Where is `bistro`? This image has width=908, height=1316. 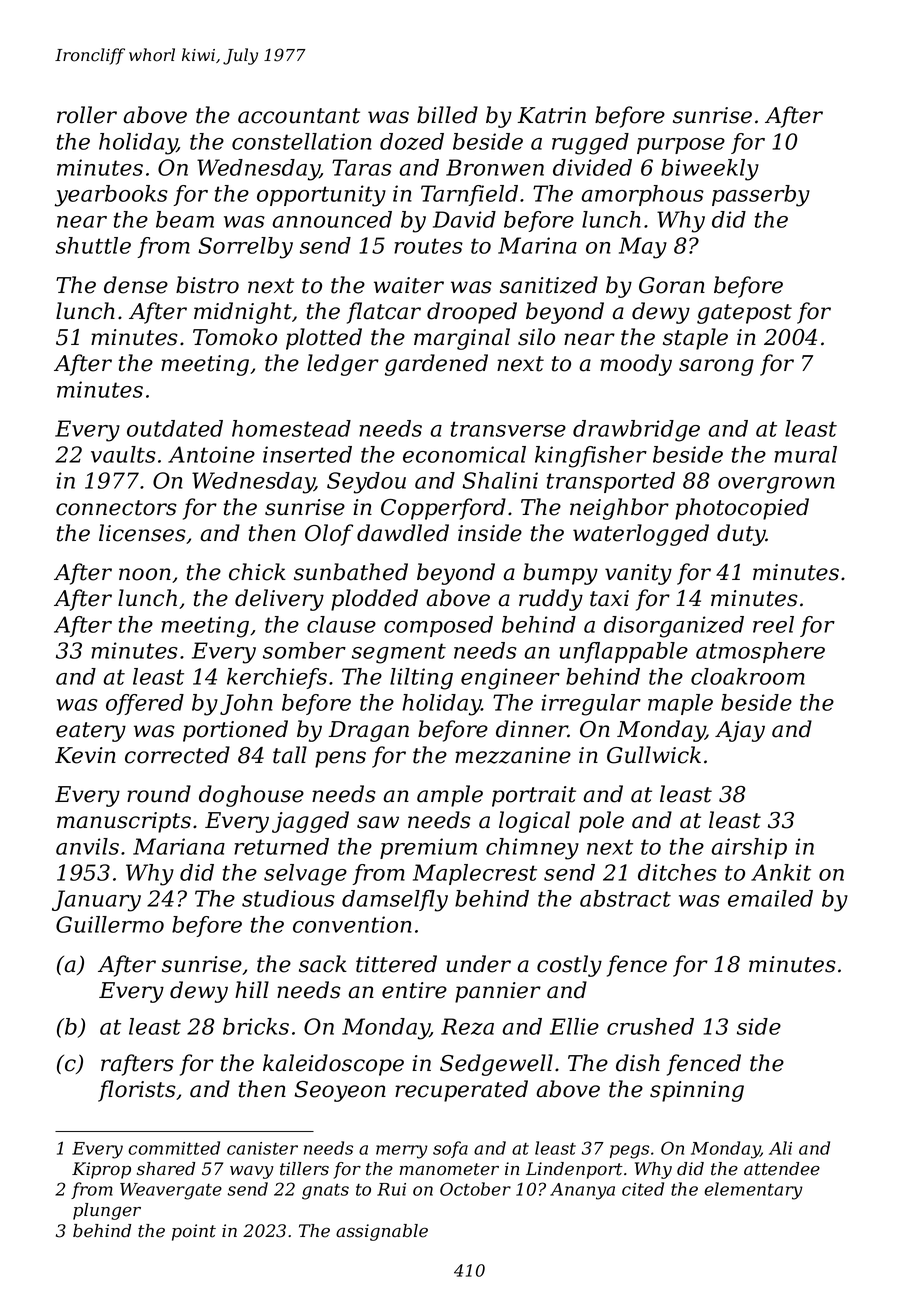
bistro is located at coordinates (207, 285).
